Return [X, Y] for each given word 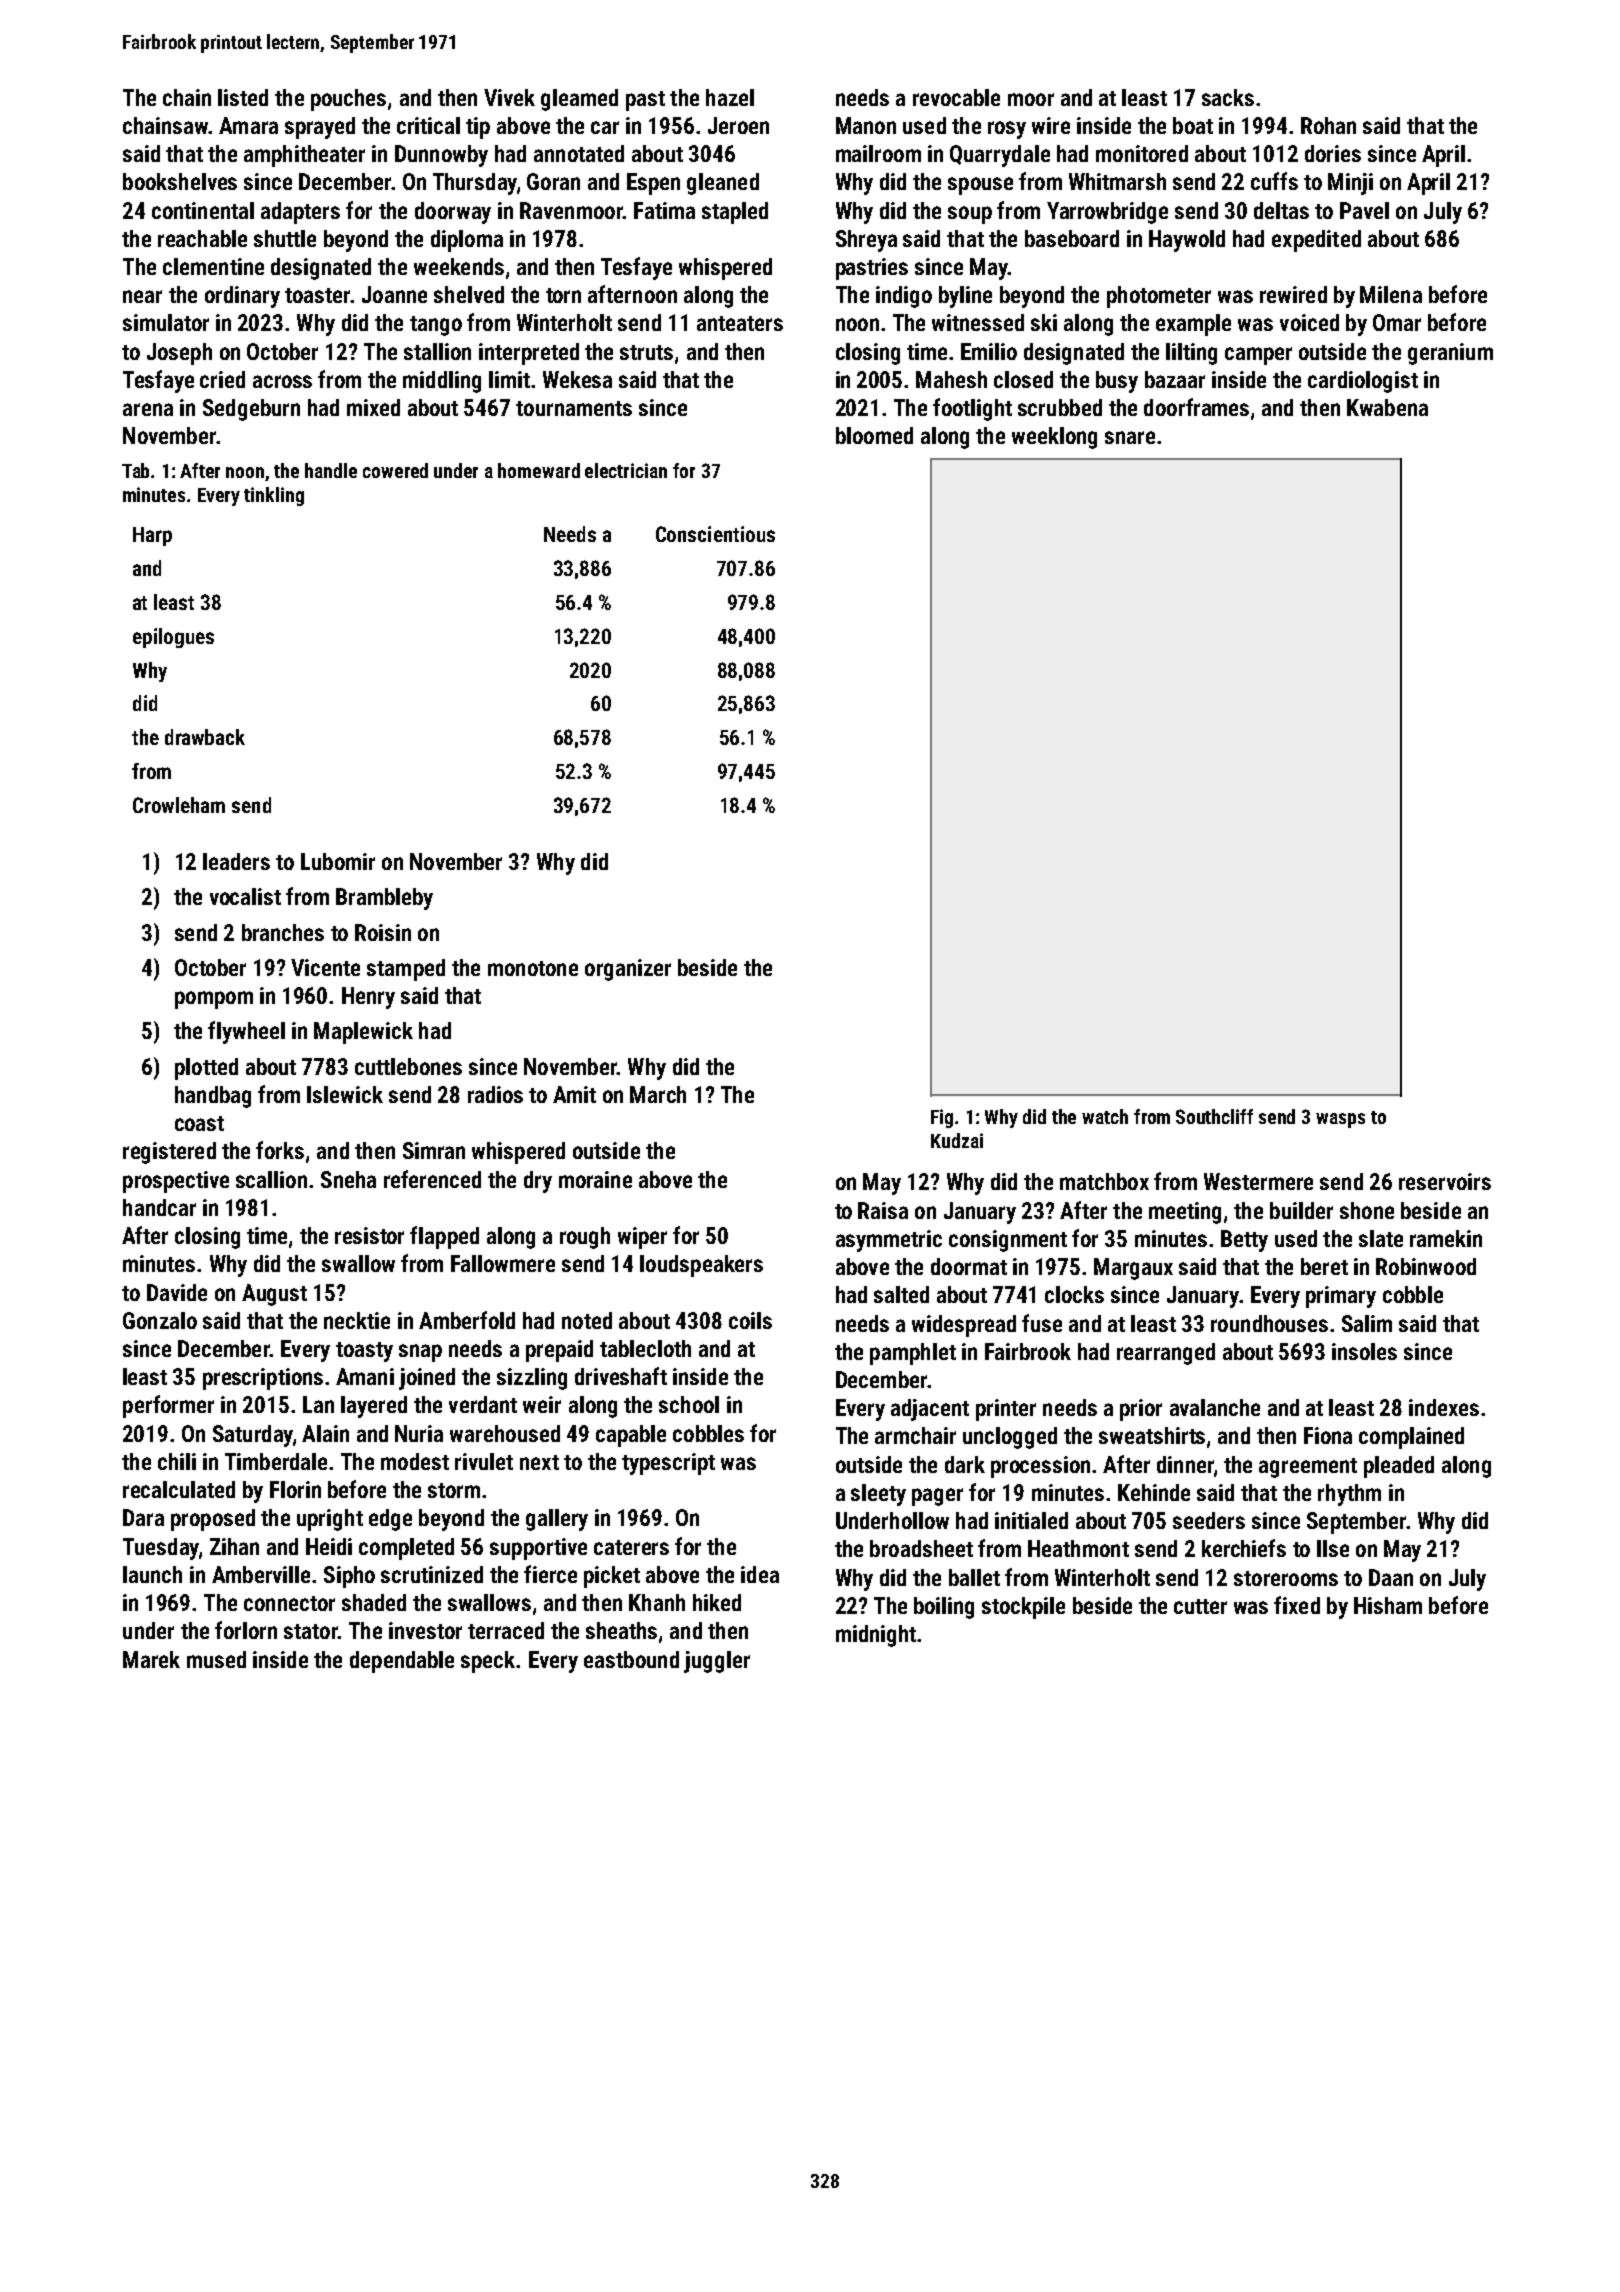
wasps [1340, 1120]
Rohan [1328, 125]
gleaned [723, 184]
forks [280, 1150]
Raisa [883, 1210]
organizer [628, 970]
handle [331, 470]
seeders [1209, 1520]
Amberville [261, 1574]
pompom [214, 1000]
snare [1130, 437]
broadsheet [921, 1548]
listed [243, 97]
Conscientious [715, 534]
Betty [1244, 1241]
